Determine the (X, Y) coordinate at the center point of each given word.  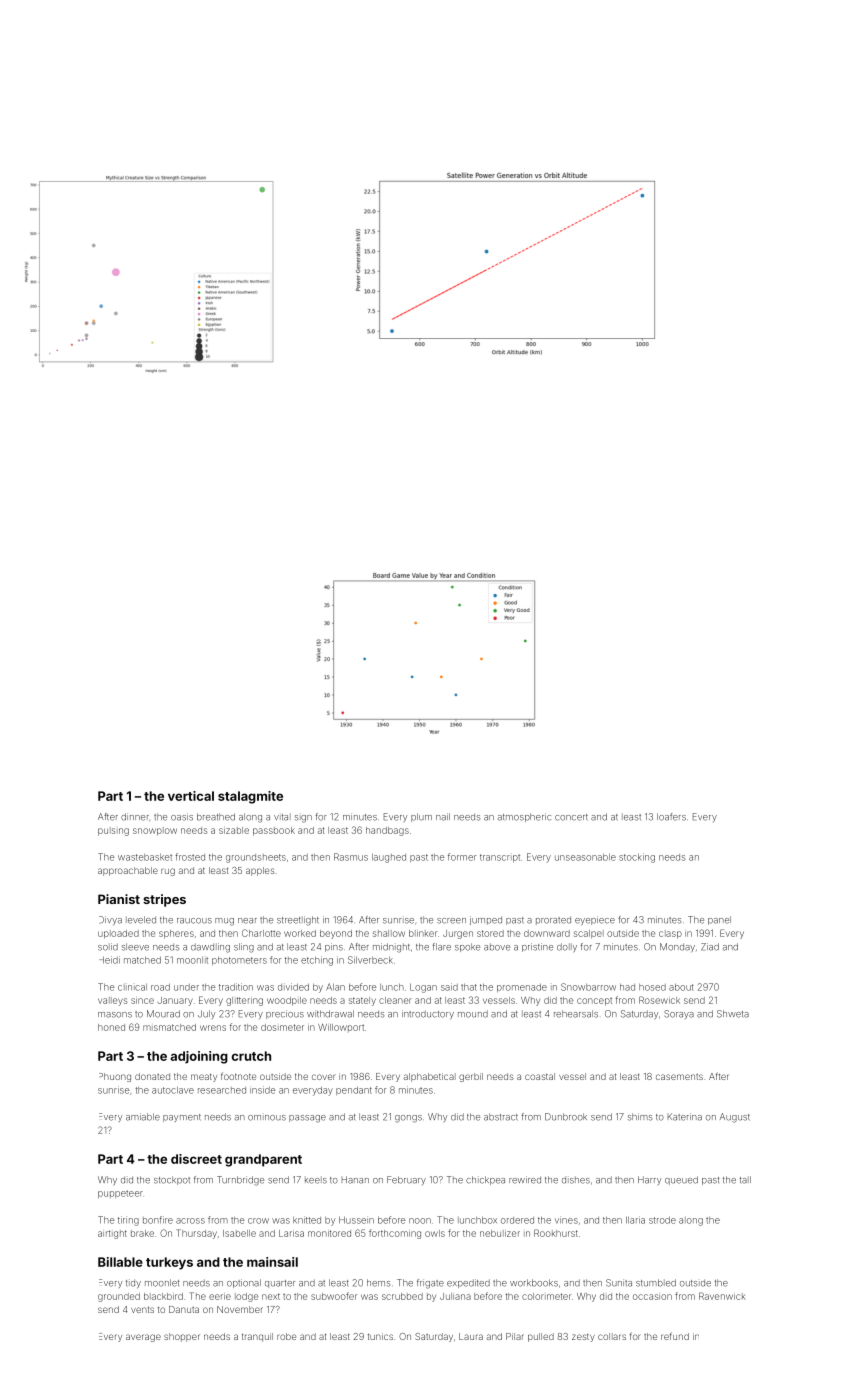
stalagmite (250, 797)
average (143, 1338)
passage (307, 1119)
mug (224, 922)
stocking (637, 858)
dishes (576, 1180)
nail (443, 817)
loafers (671, 817)
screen (451, 921)
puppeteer (120, 1194)
